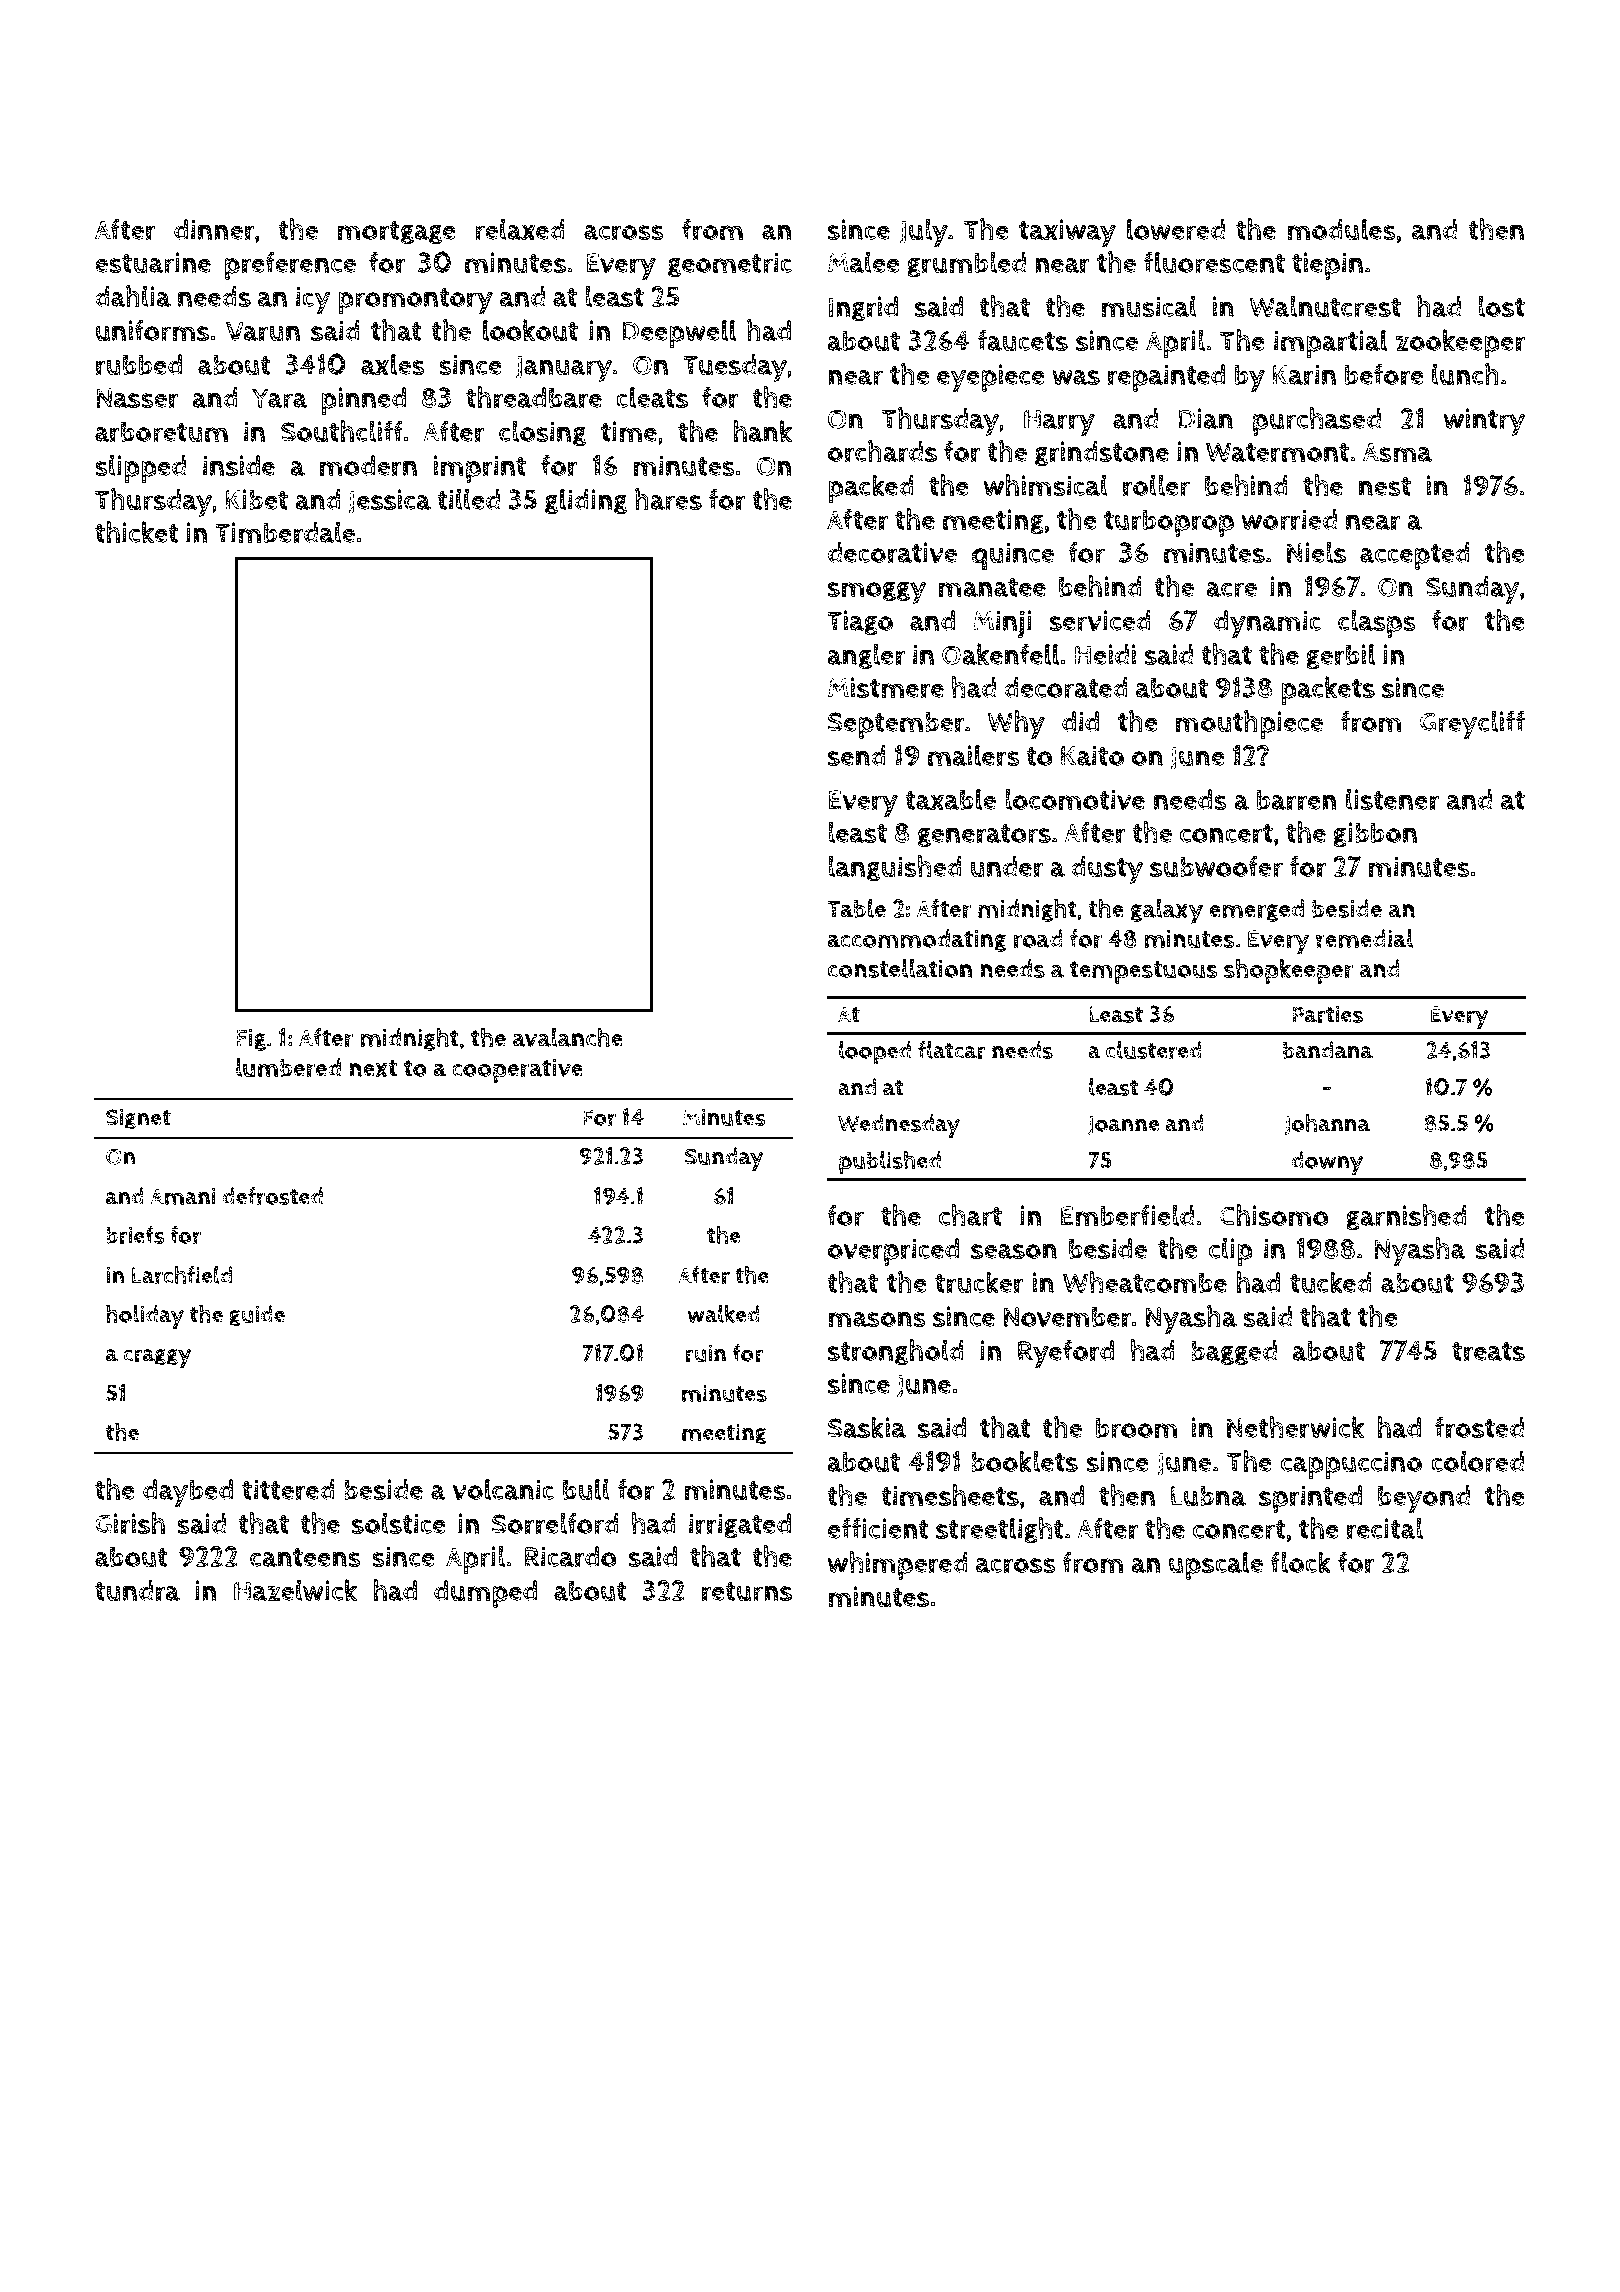  What do you see at coordinates (257, 1316) in the screenshot?
I see `guide` at bounding box center [257, 1316].
